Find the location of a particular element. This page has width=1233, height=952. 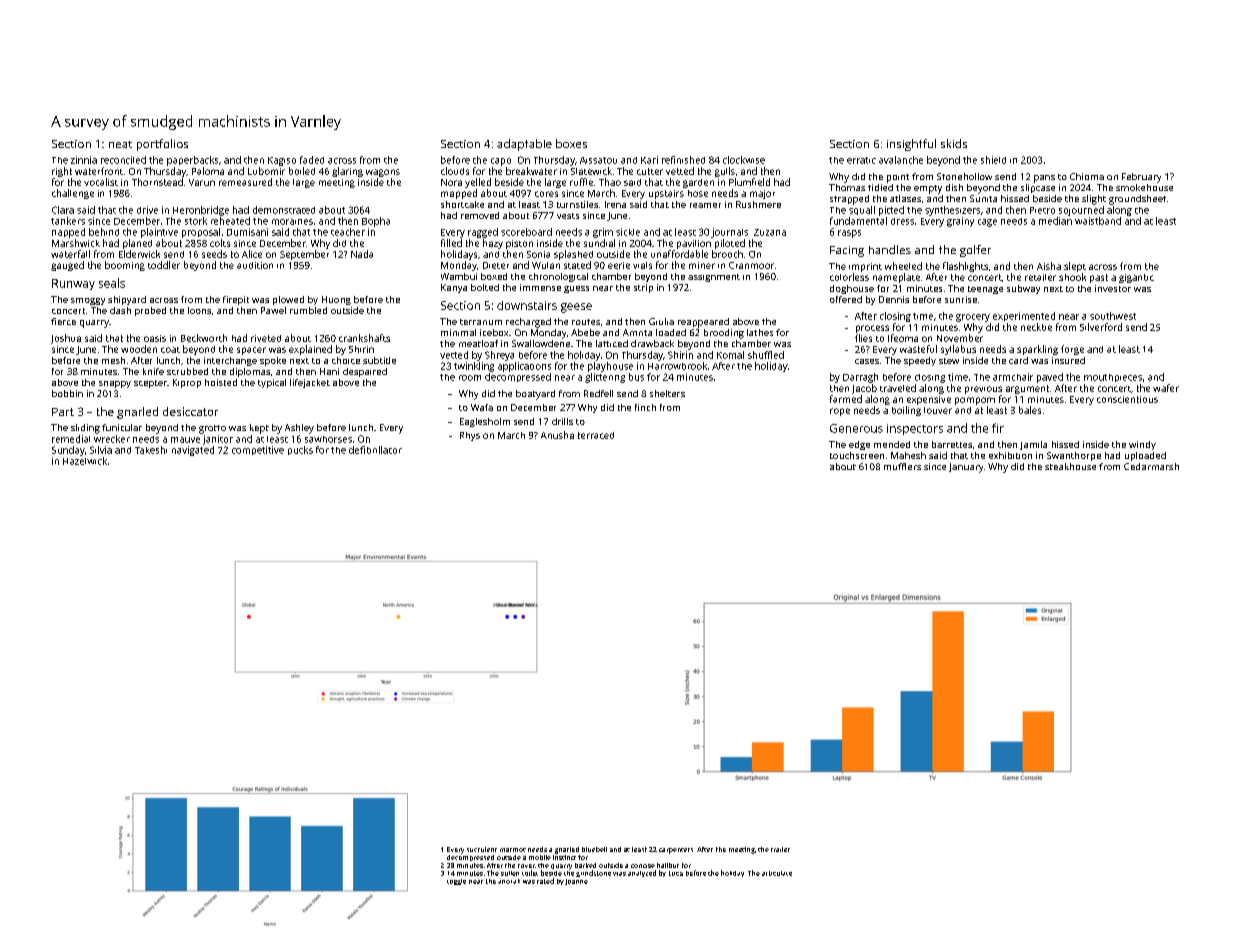

boiling is located at coordinates (906, 411).
